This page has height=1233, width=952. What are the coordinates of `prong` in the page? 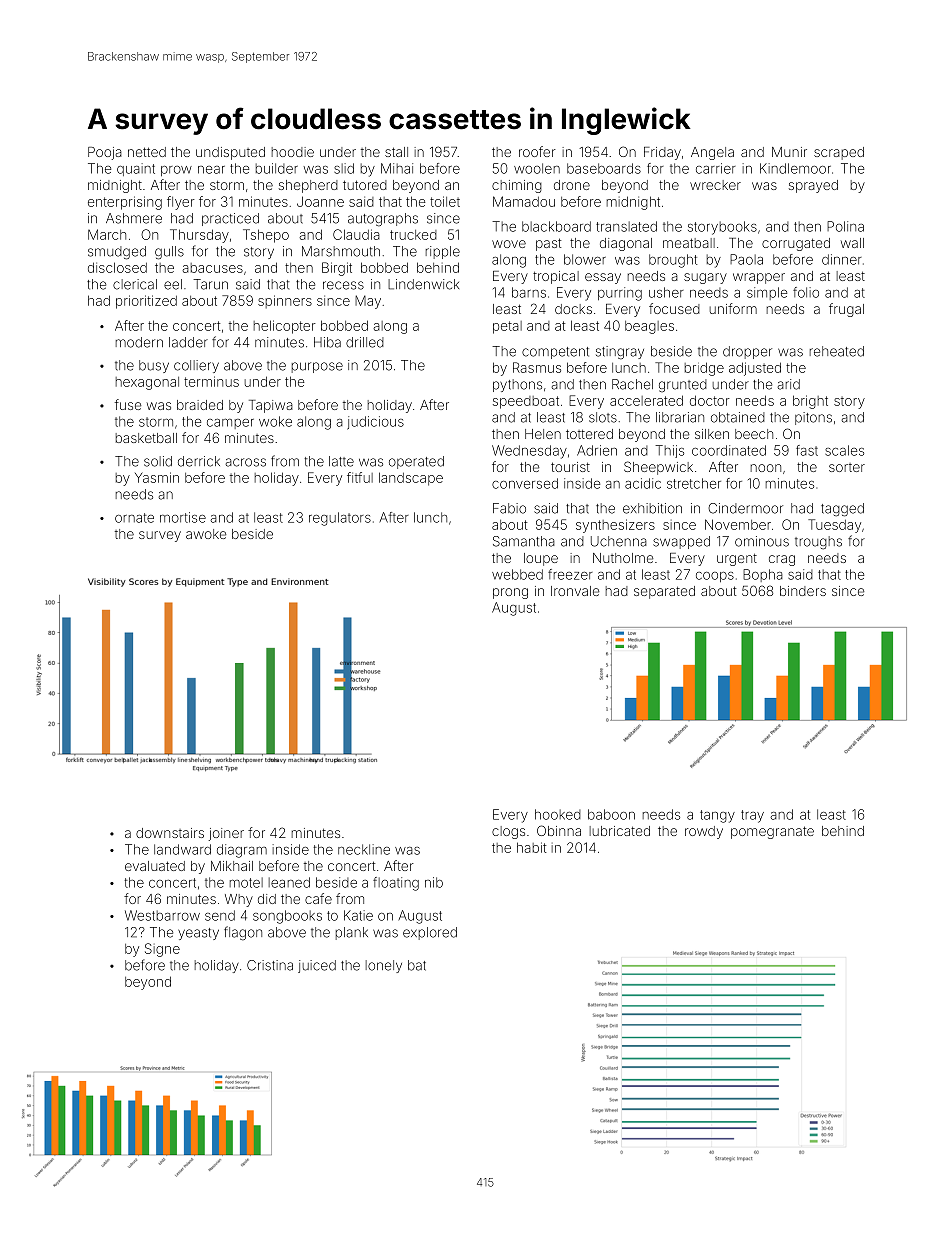 It's located at (510, 593).
